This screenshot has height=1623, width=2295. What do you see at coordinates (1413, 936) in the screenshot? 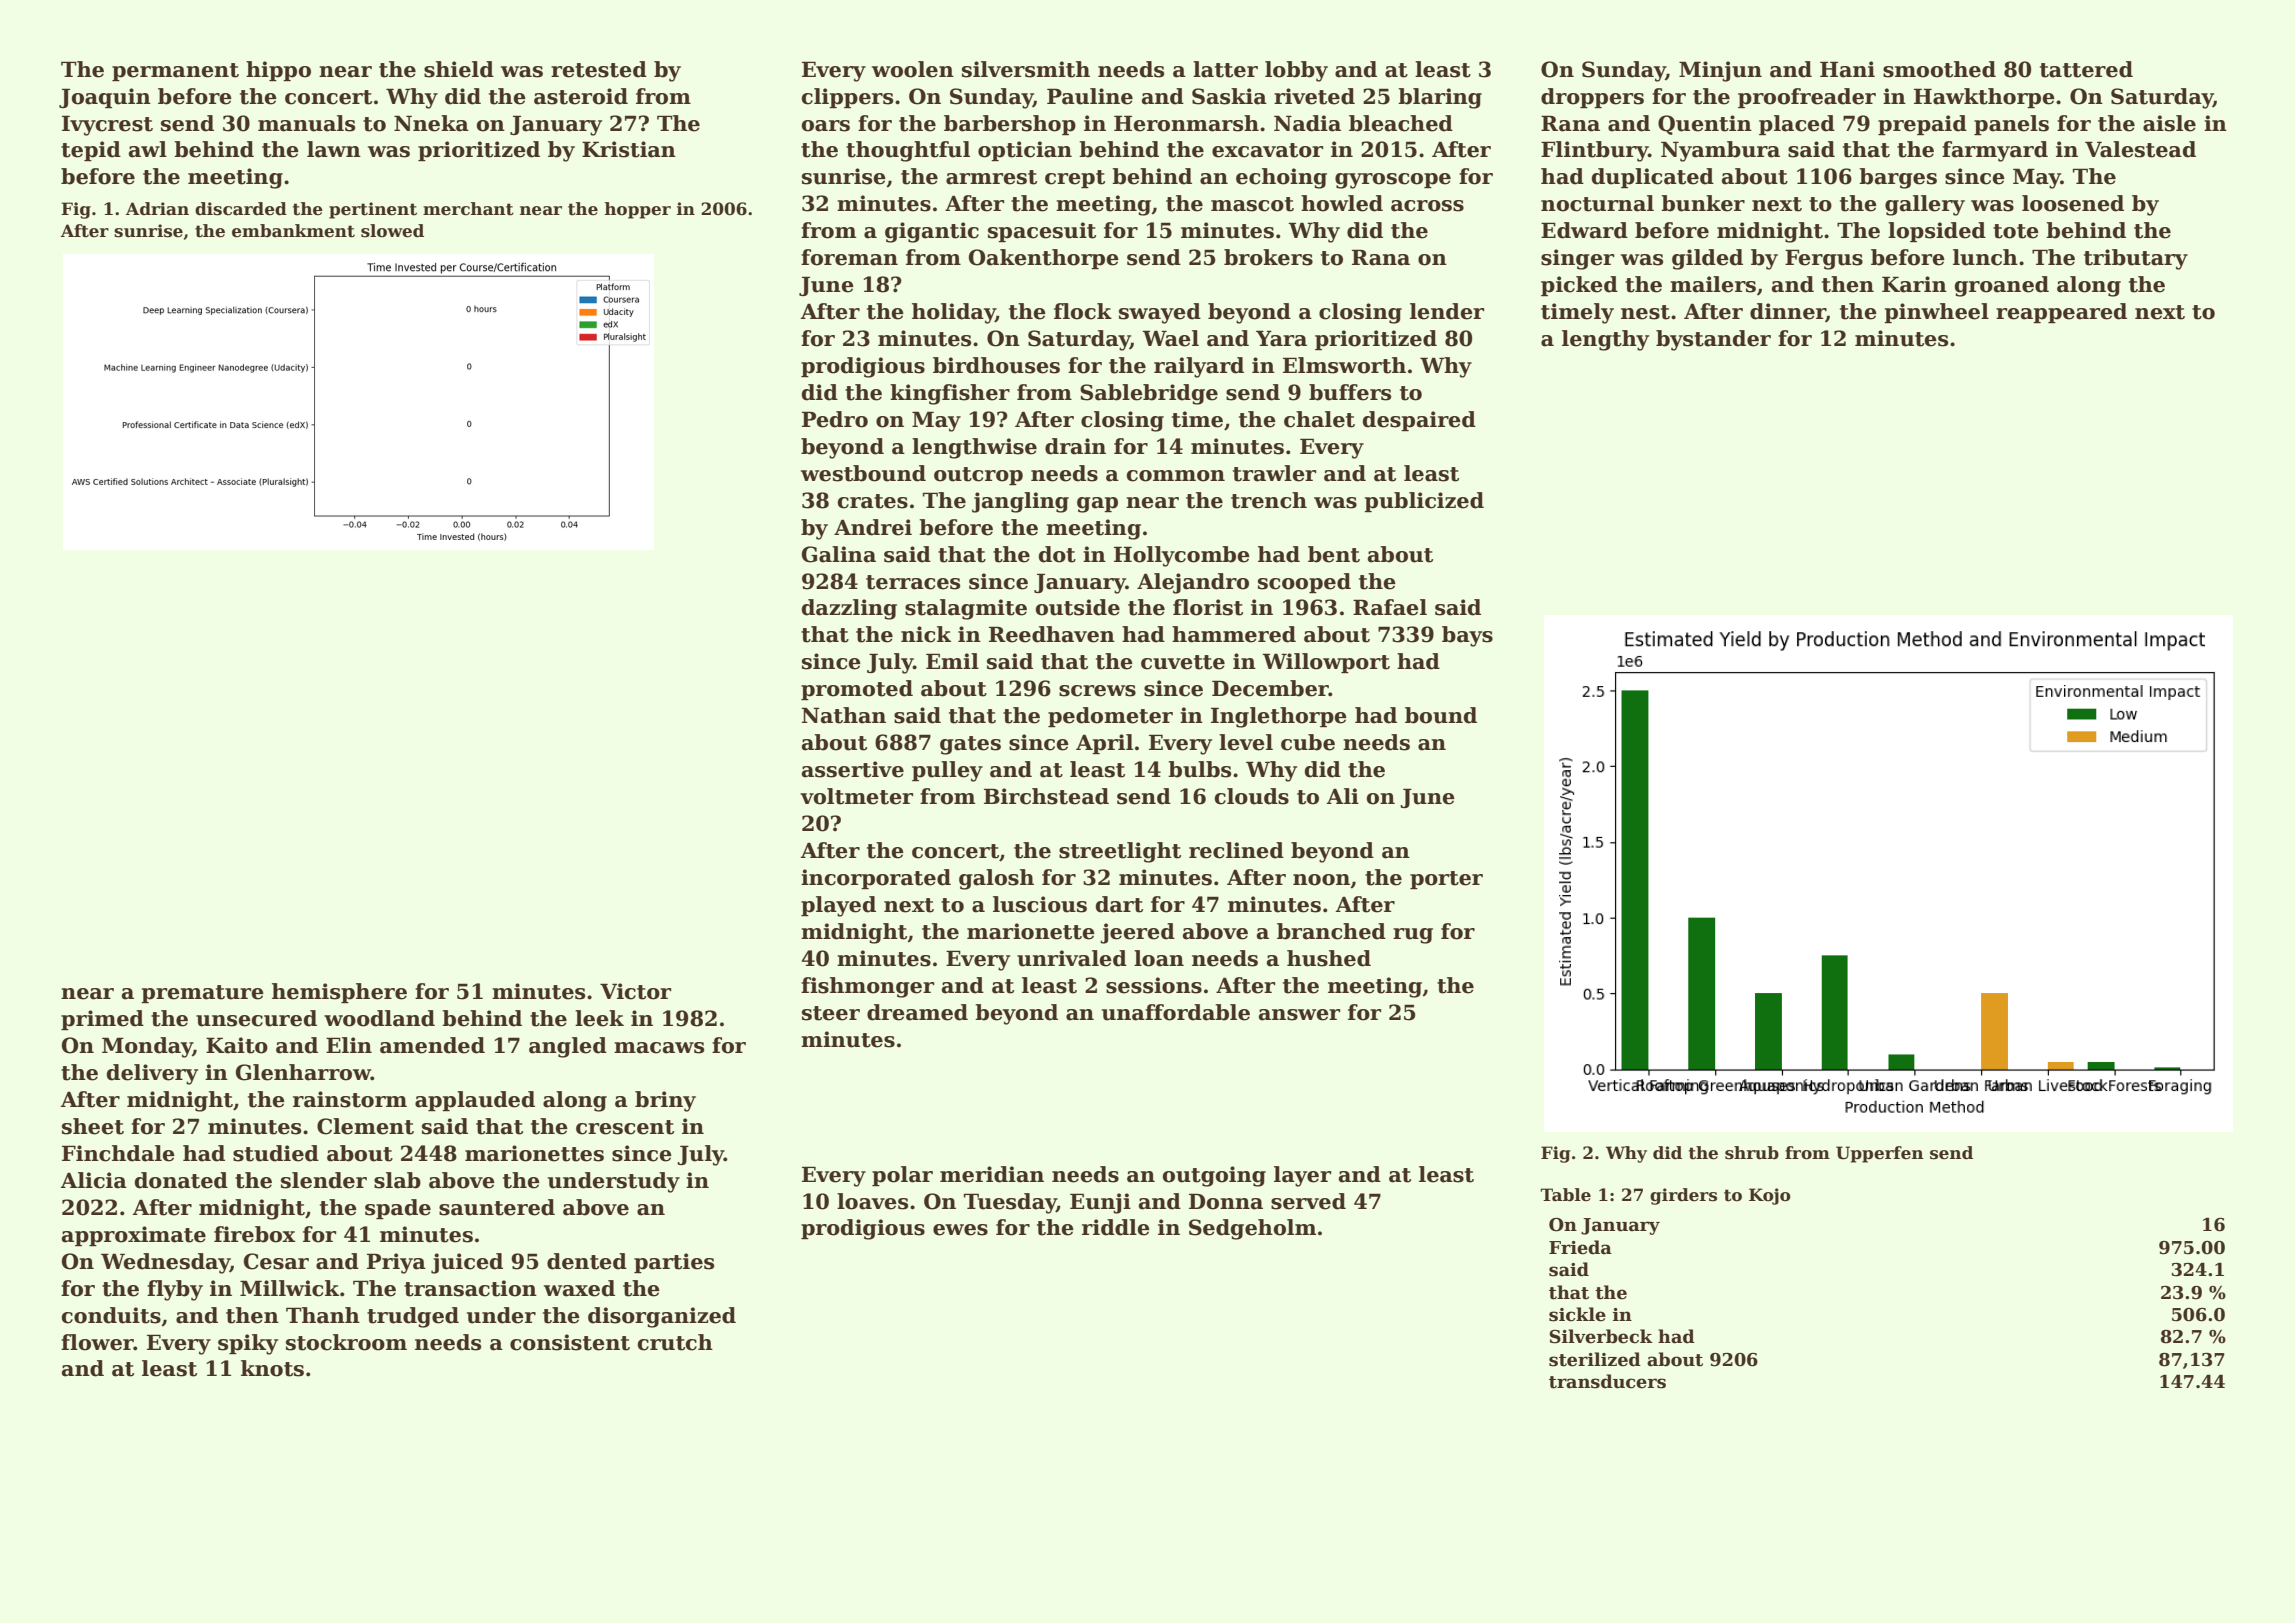
I see `rug` at bounding box center [1413, 936].
